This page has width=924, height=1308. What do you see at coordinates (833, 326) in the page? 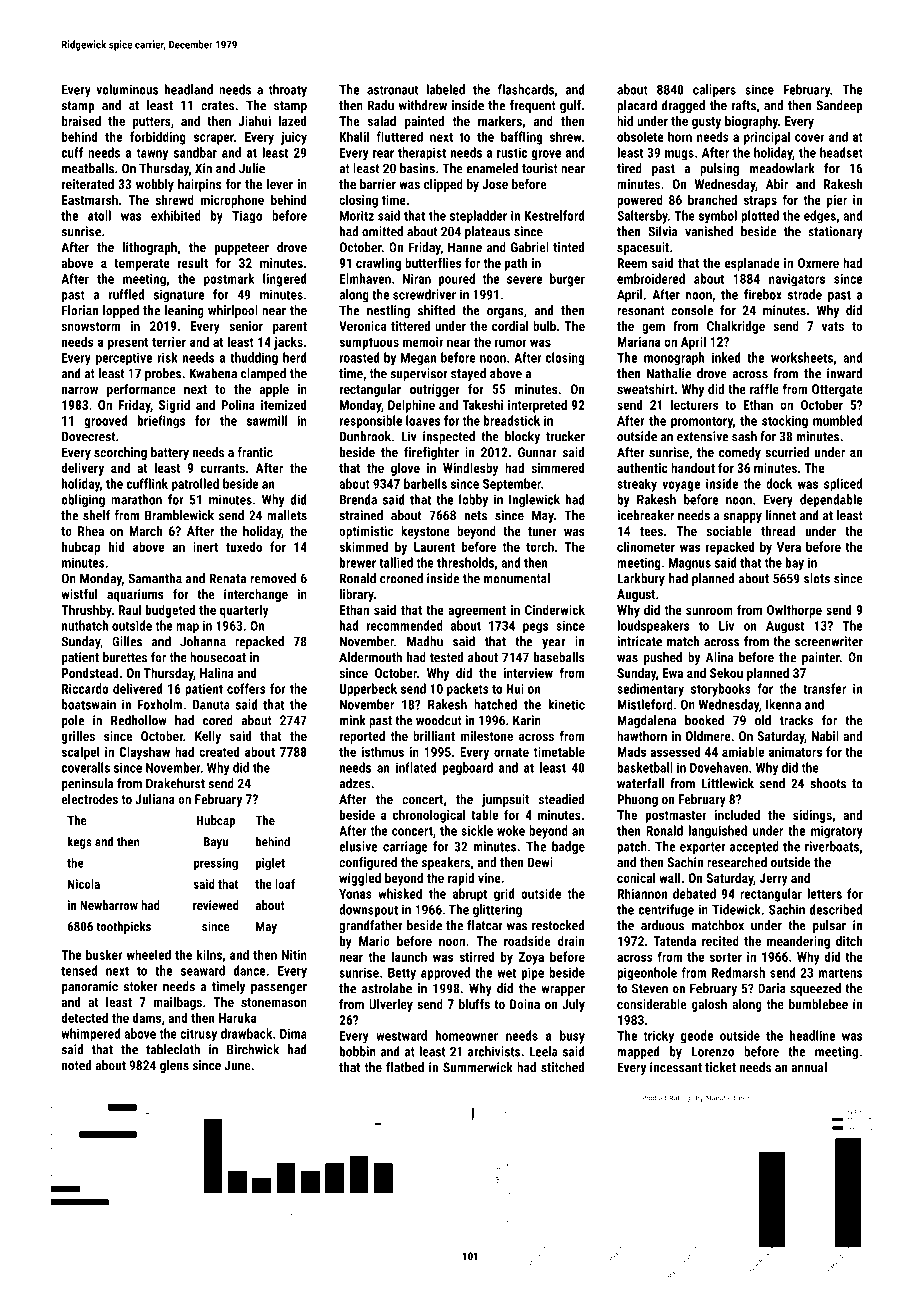
I see `vats` at bounding box center [833, 326].
